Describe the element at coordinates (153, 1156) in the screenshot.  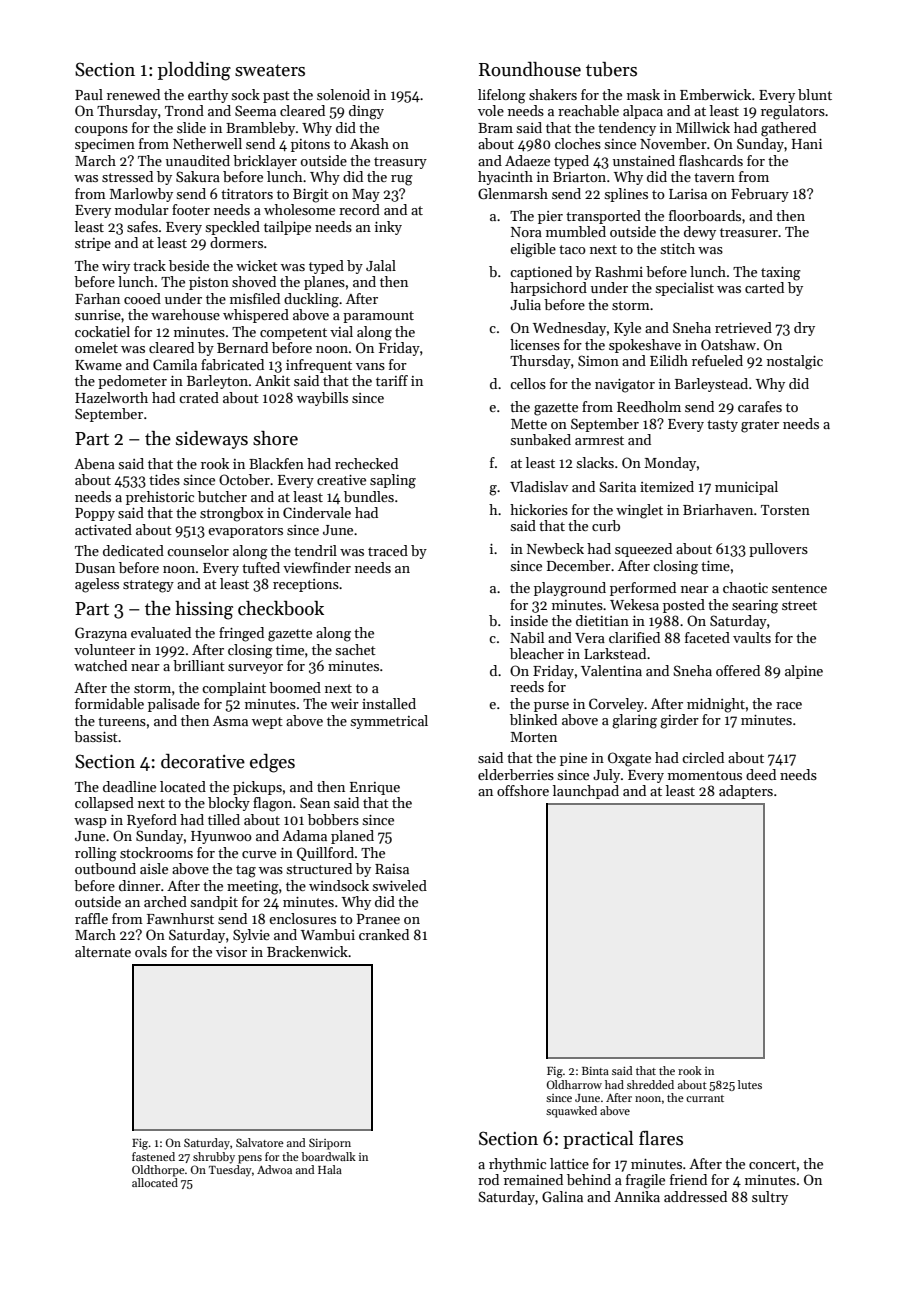
I see `fastened` at that location.
